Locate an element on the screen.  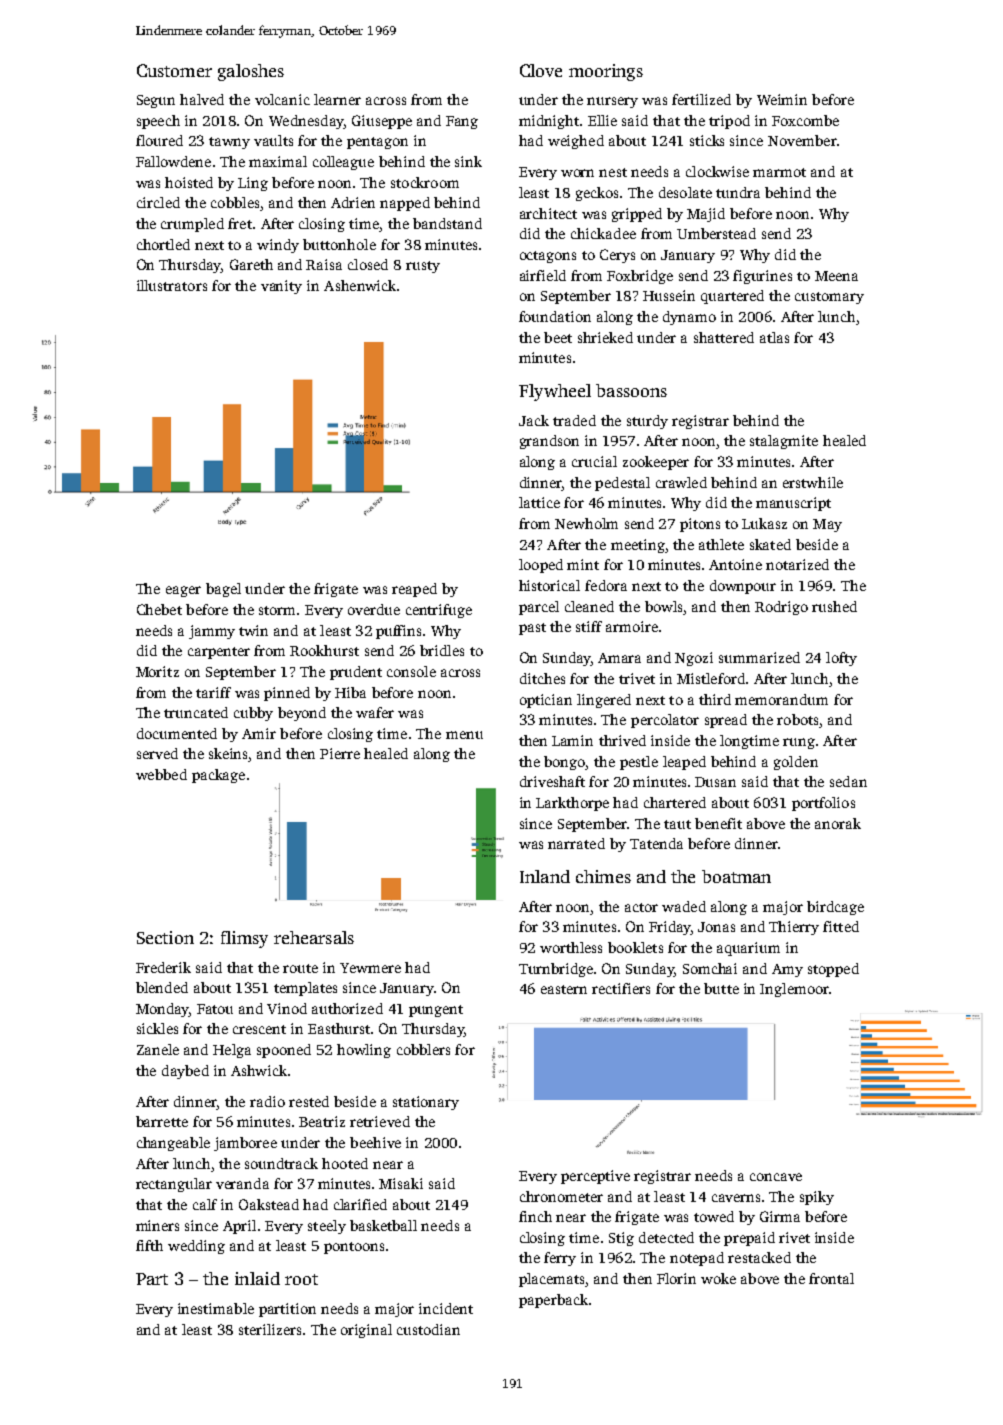
erstwhile is located at coordinates (813, 482).
